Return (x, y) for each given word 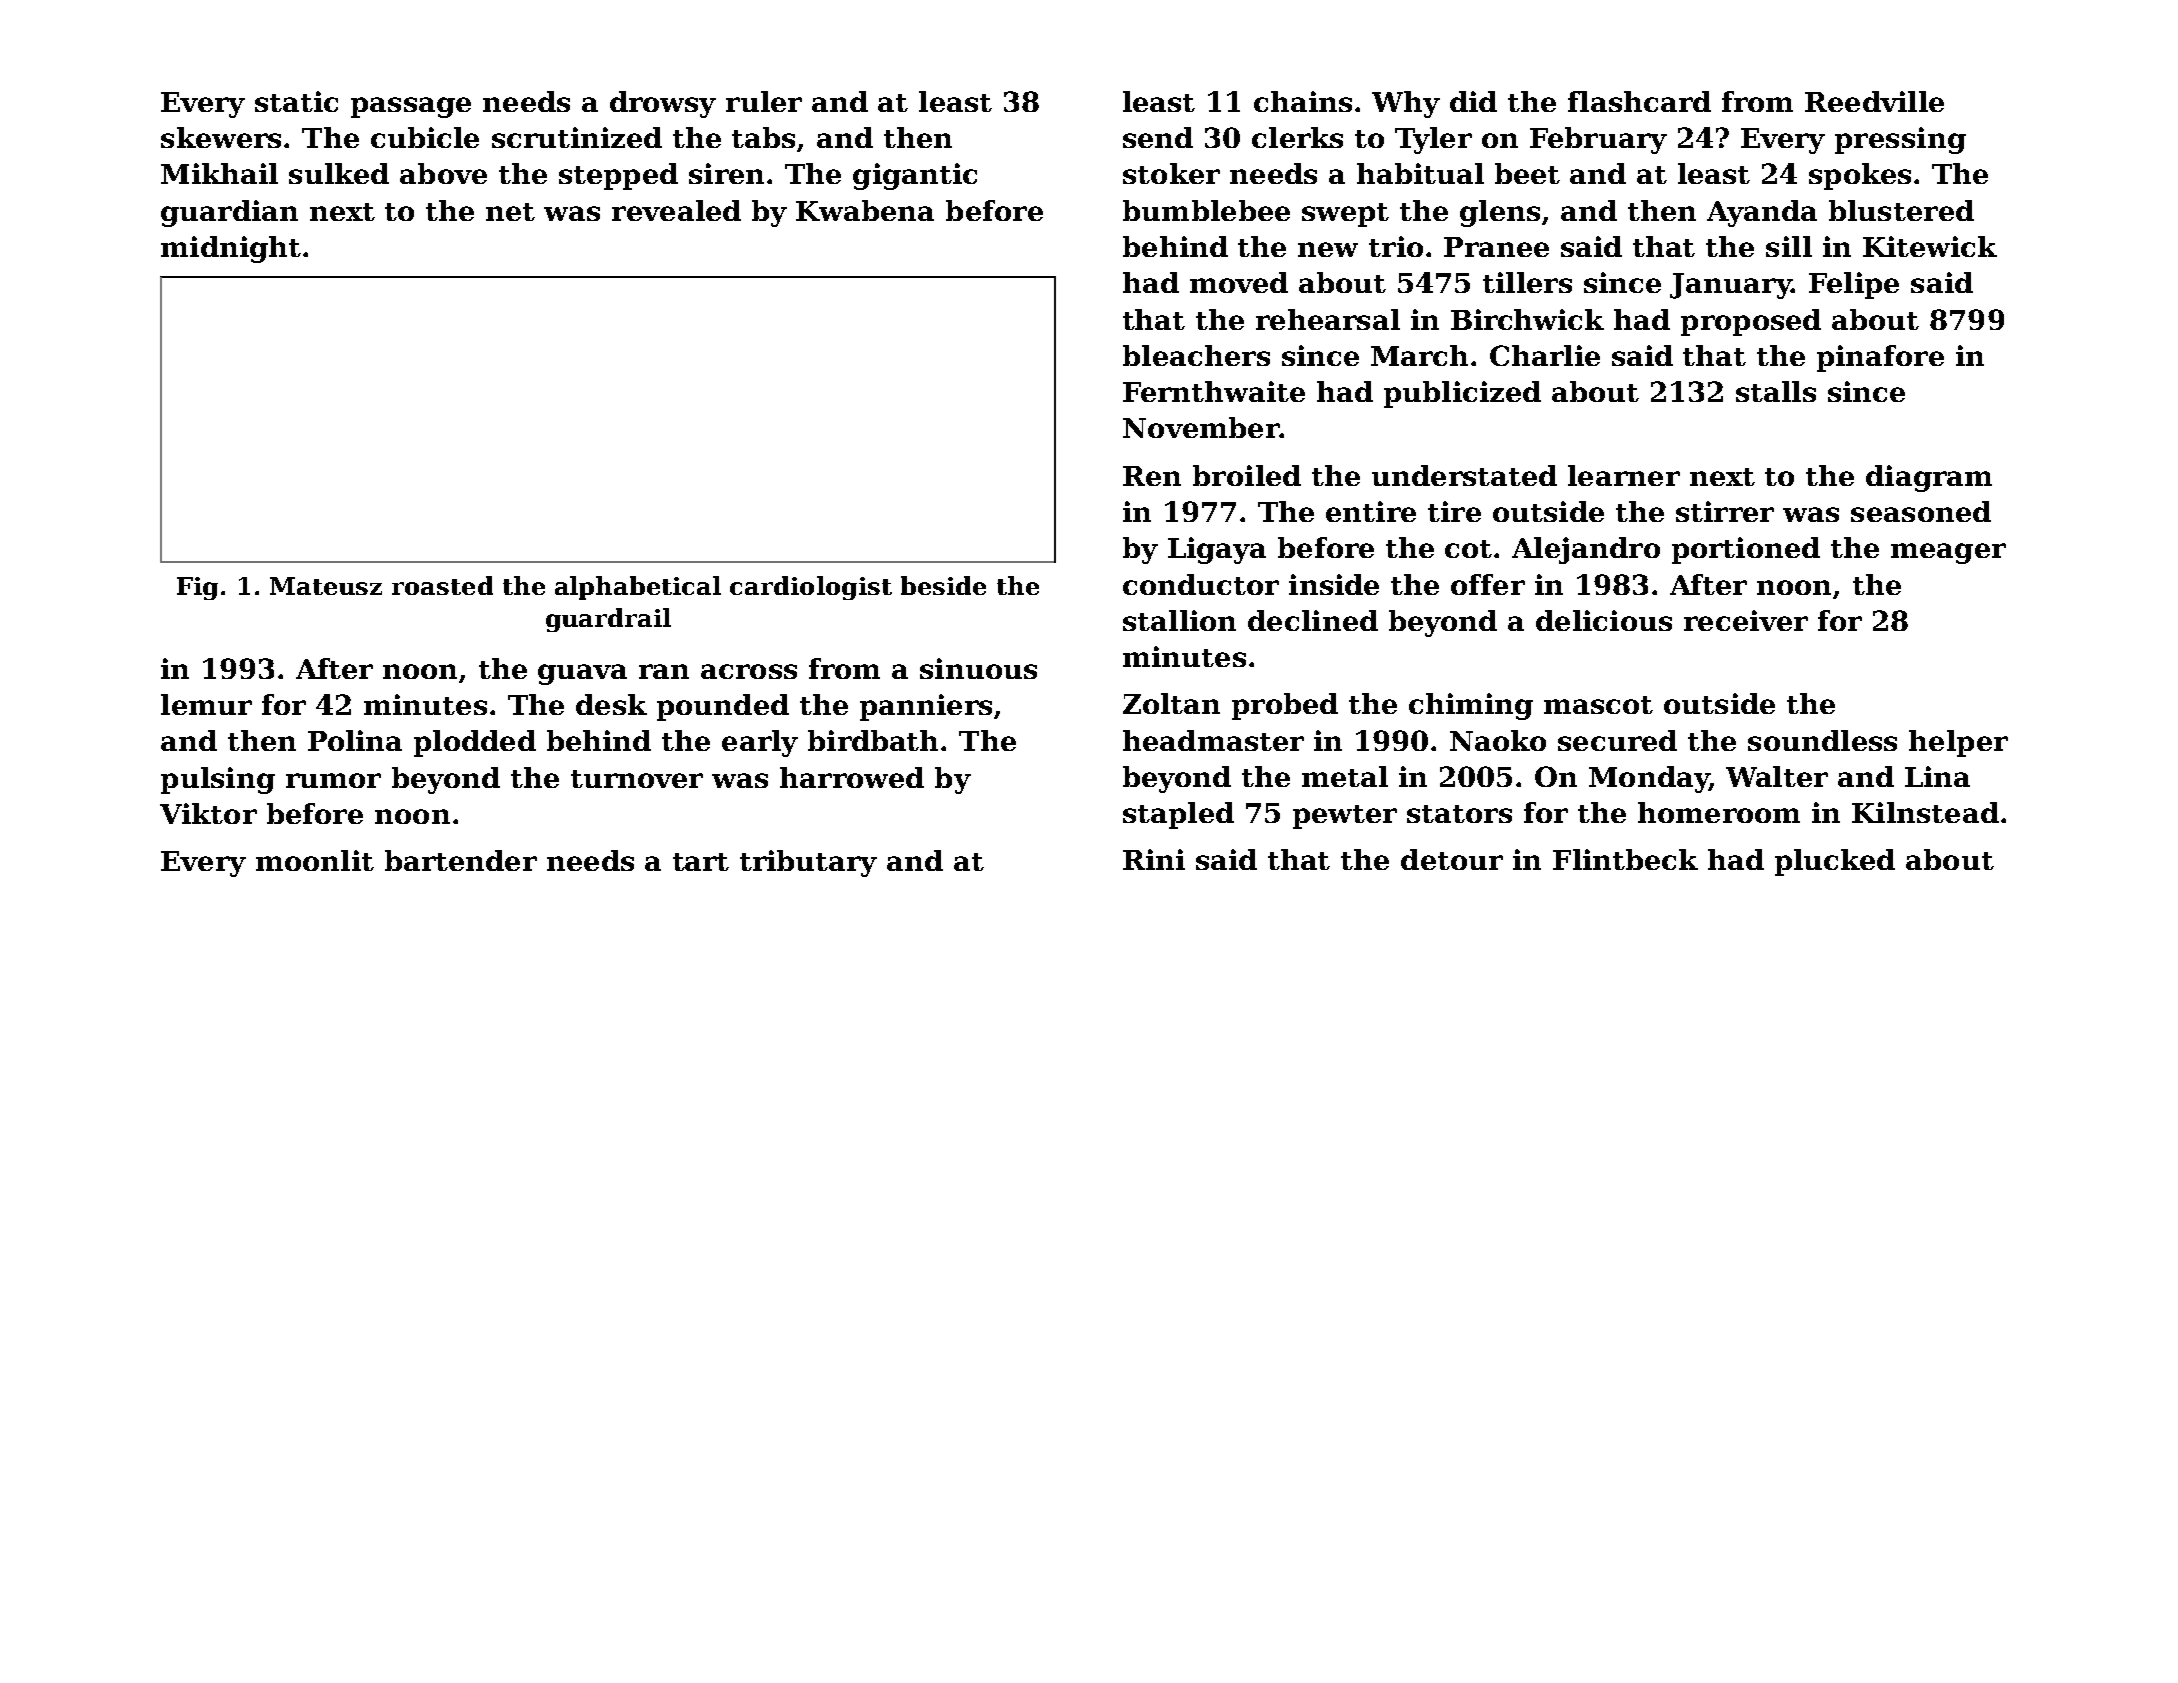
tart (701, 862)
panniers (926, 707)
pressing (1900, 140)
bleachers (1196, 355)
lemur (206, 704)
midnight (231, 249)
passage (411, 107)
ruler (764, 101)
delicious (1604, 620)
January (1731, 286)
